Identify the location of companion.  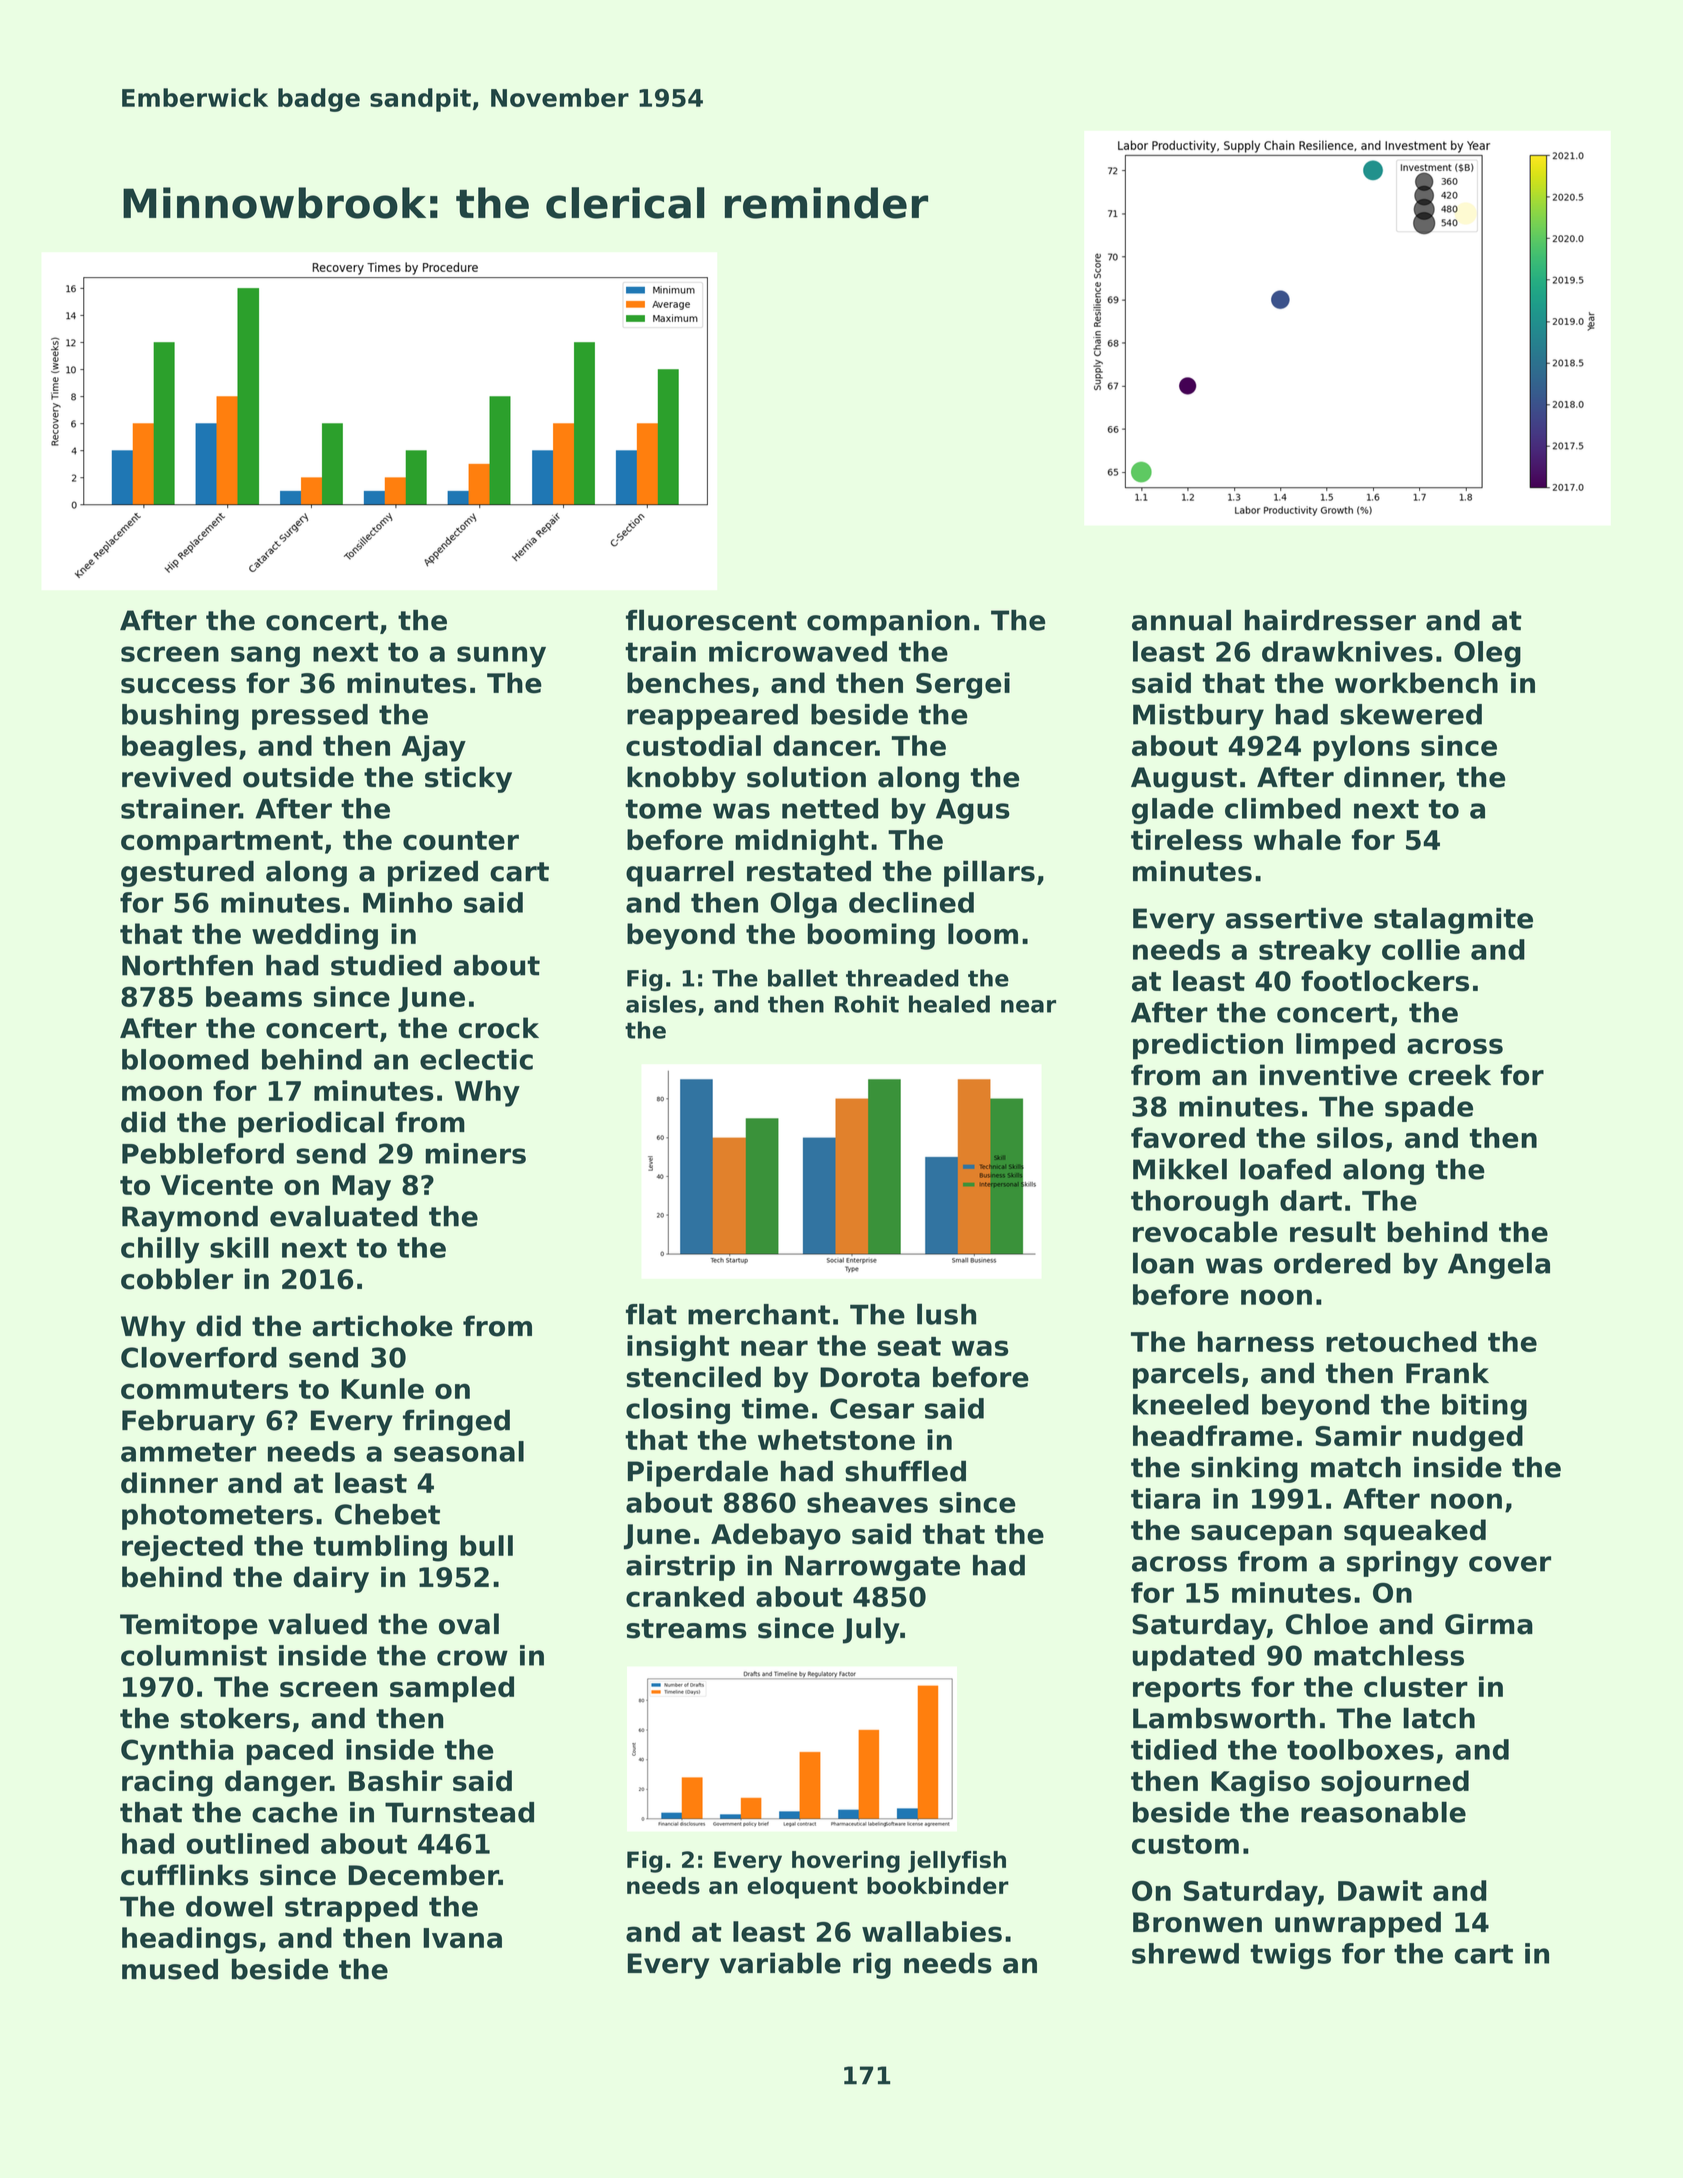
(888, 623).
